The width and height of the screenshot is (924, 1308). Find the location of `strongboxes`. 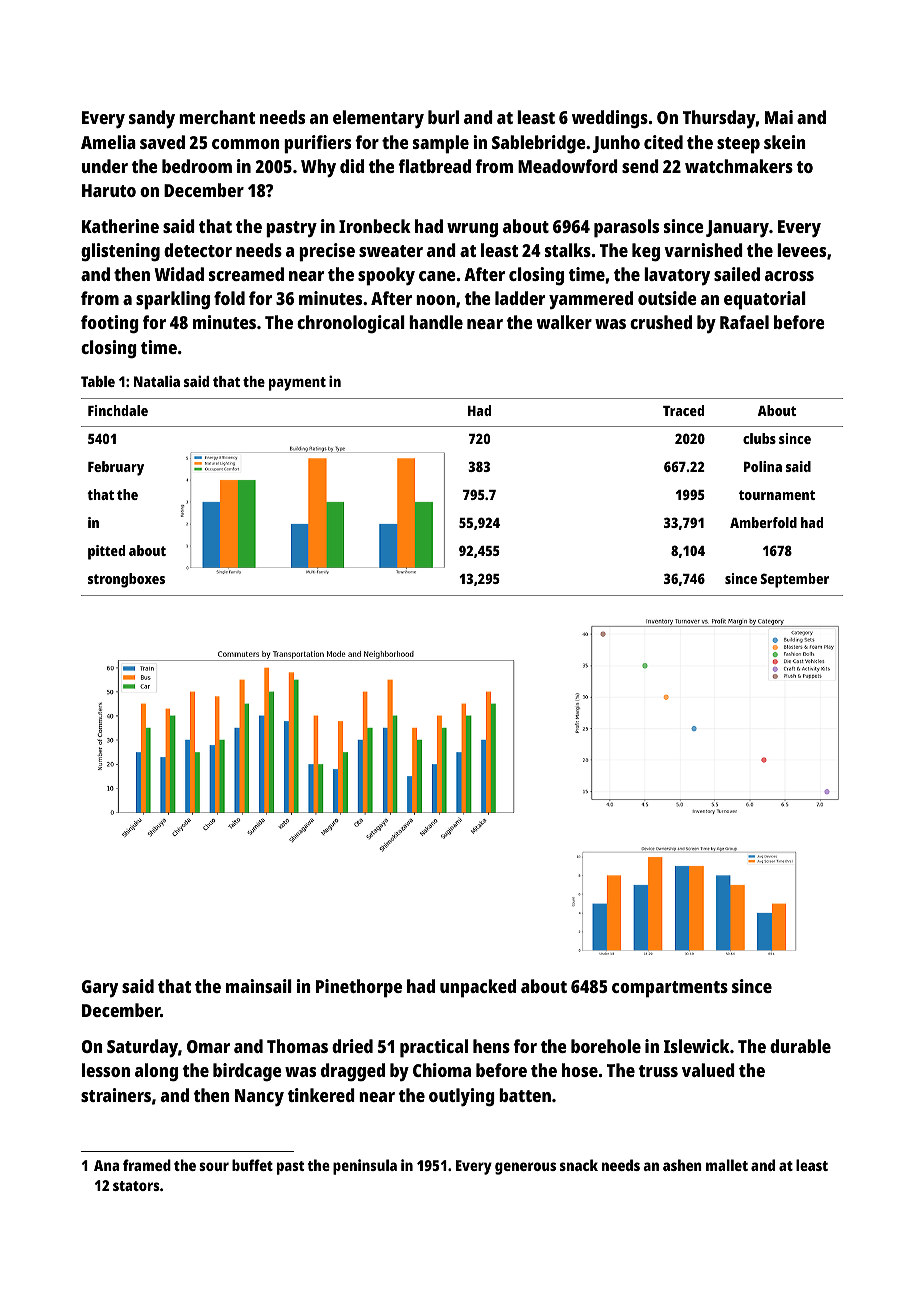

strongboxes is located at coordinates (126, 580).
